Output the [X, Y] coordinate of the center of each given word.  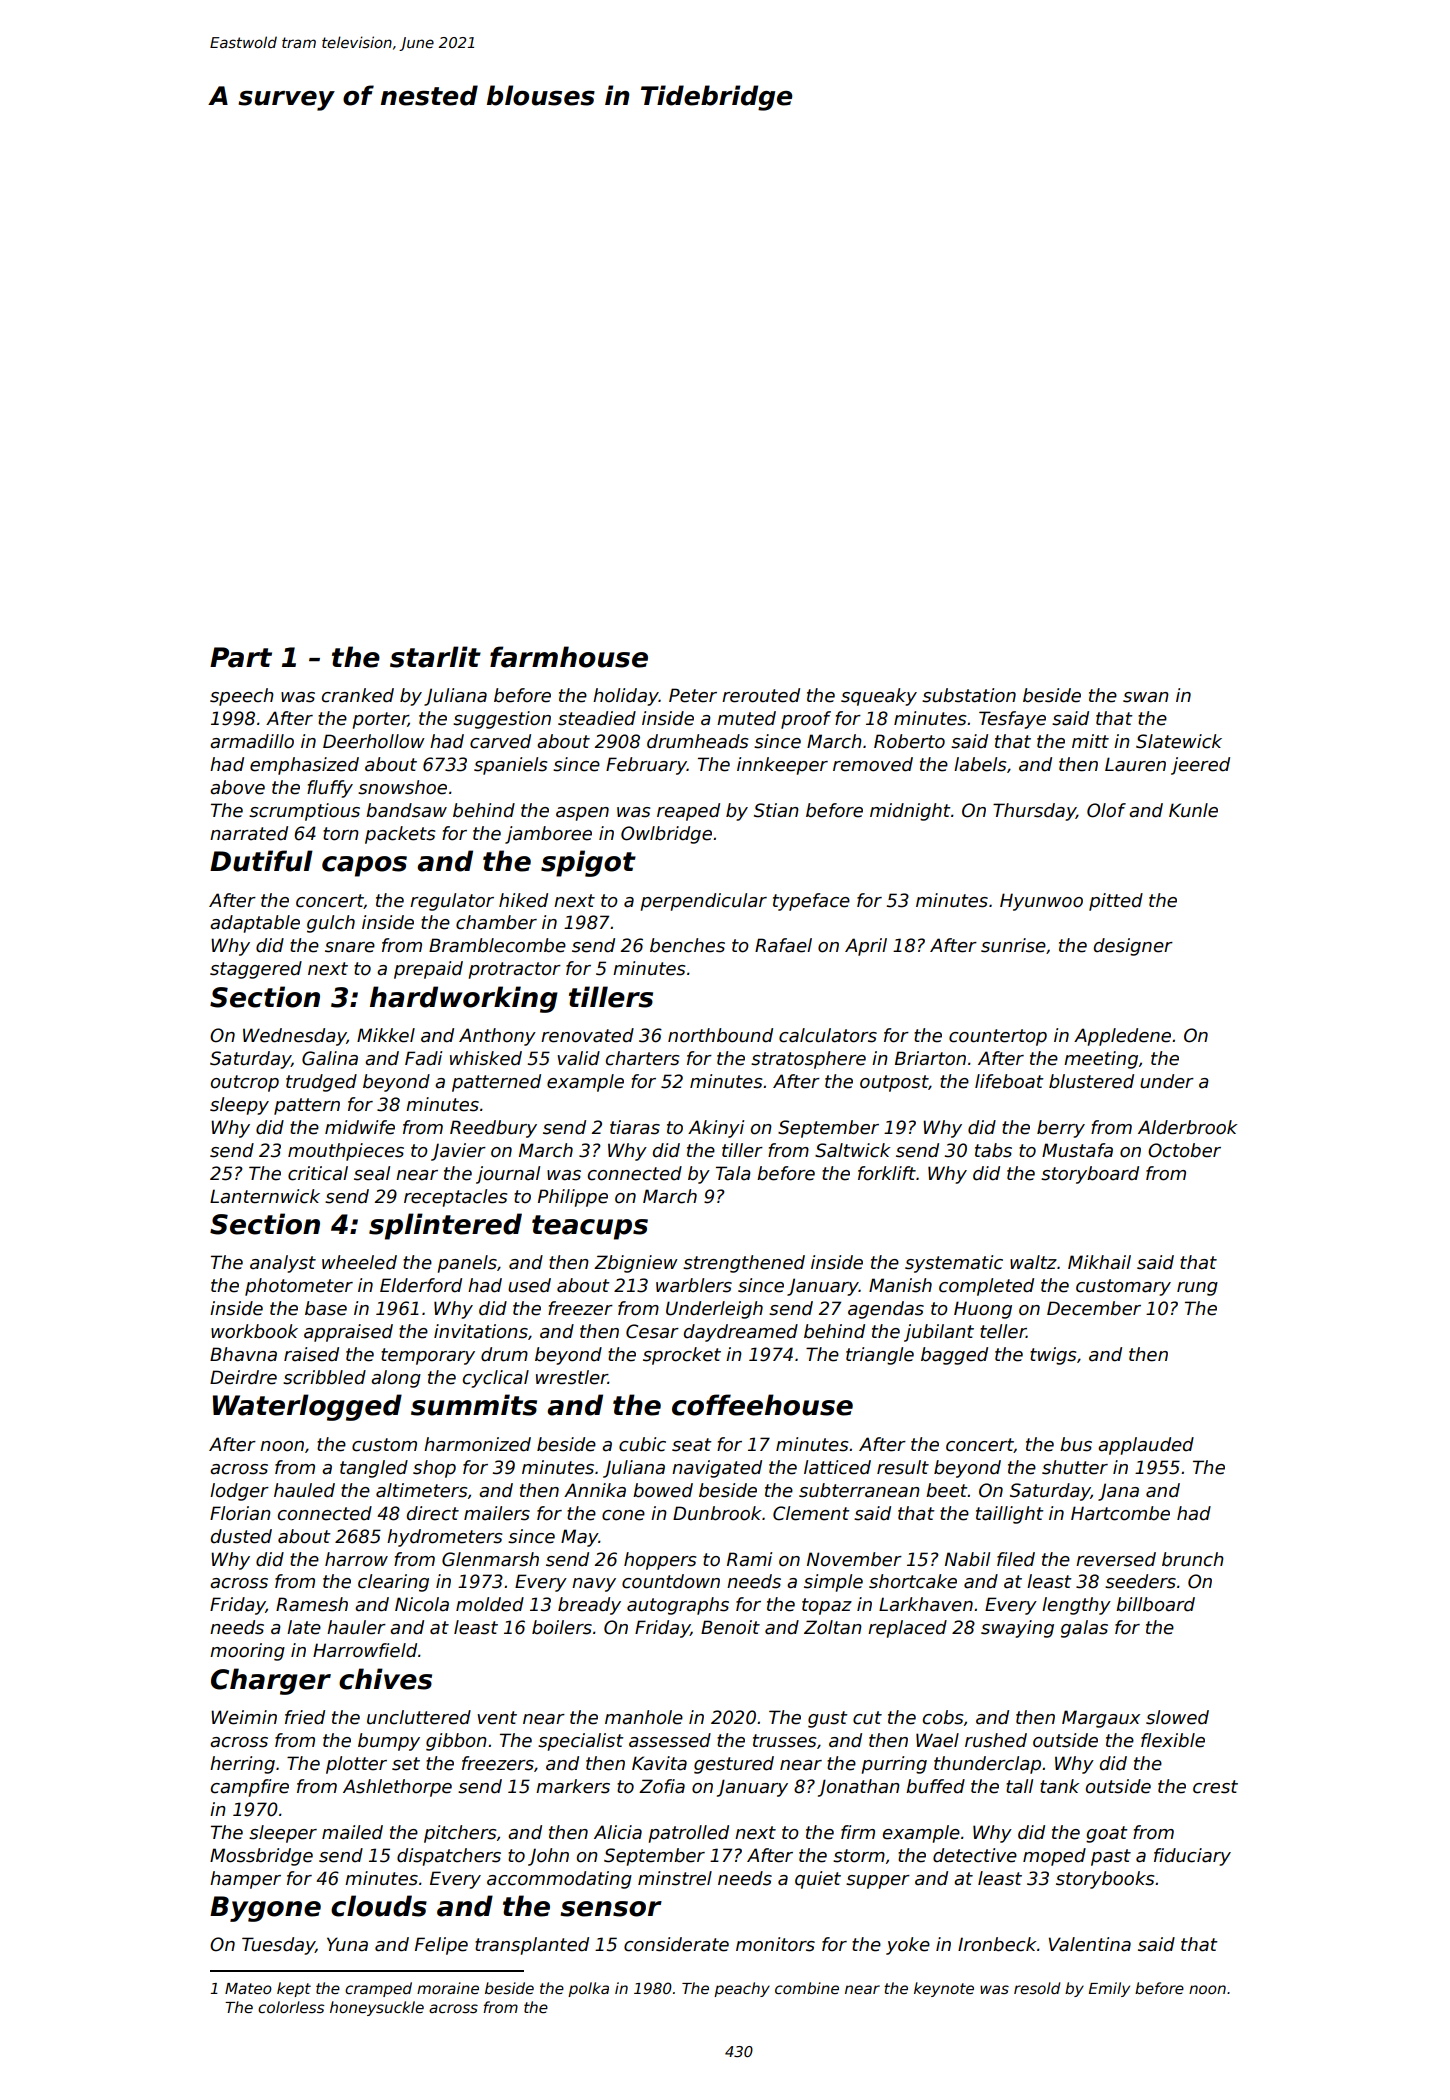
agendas [886, 1310]
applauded [1146, 1446]
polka [588, 1989]
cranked [358, 695]
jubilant [939, 1333]
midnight [910, 812]
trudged [321, 1083]
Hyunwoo [1041, 902]
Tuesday [278, 1946]
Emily [1109, 1989]
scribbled [324, 1377]
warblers [694, 1285]
